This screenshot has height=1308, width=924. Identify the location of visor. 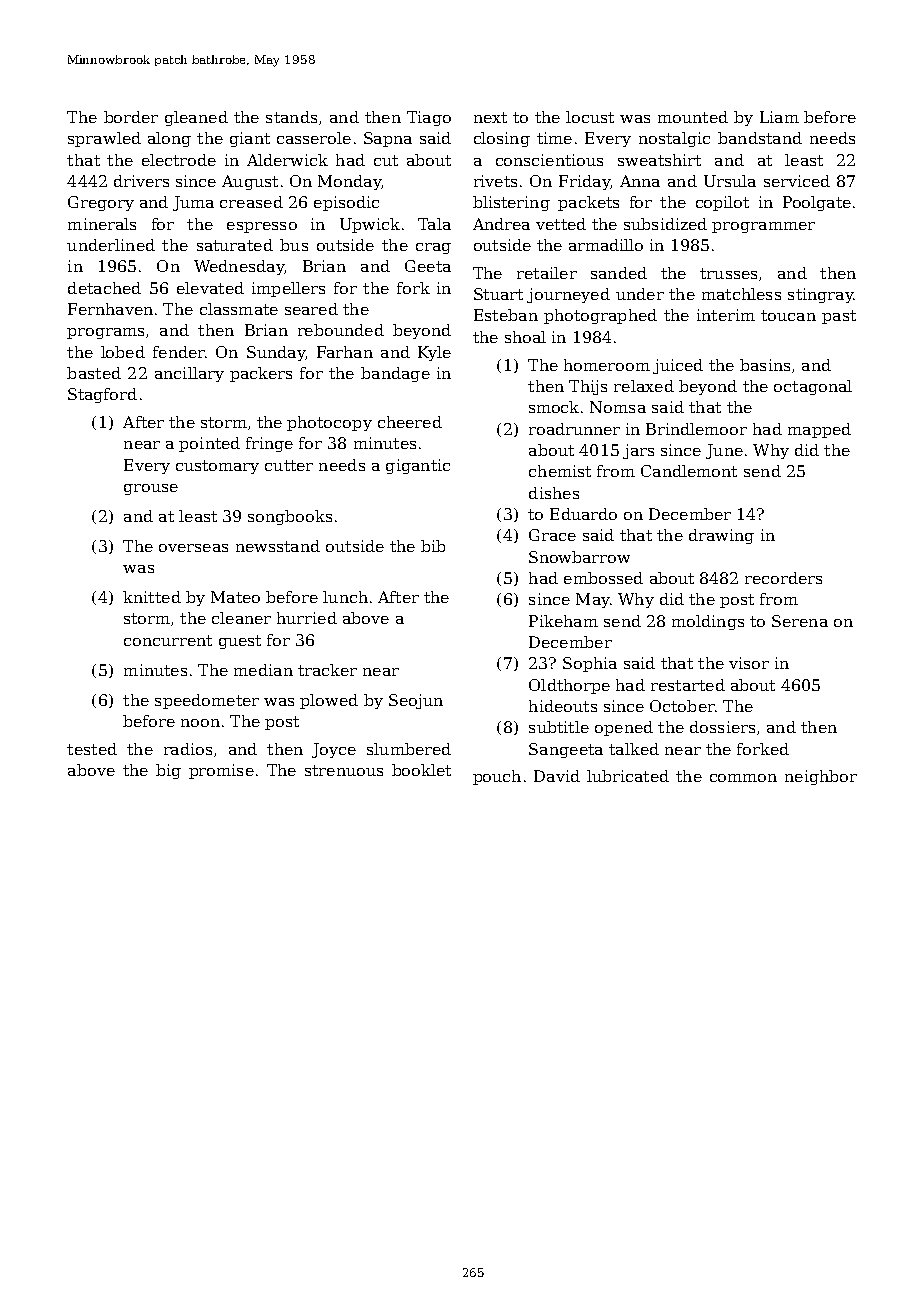
(749, 663).
